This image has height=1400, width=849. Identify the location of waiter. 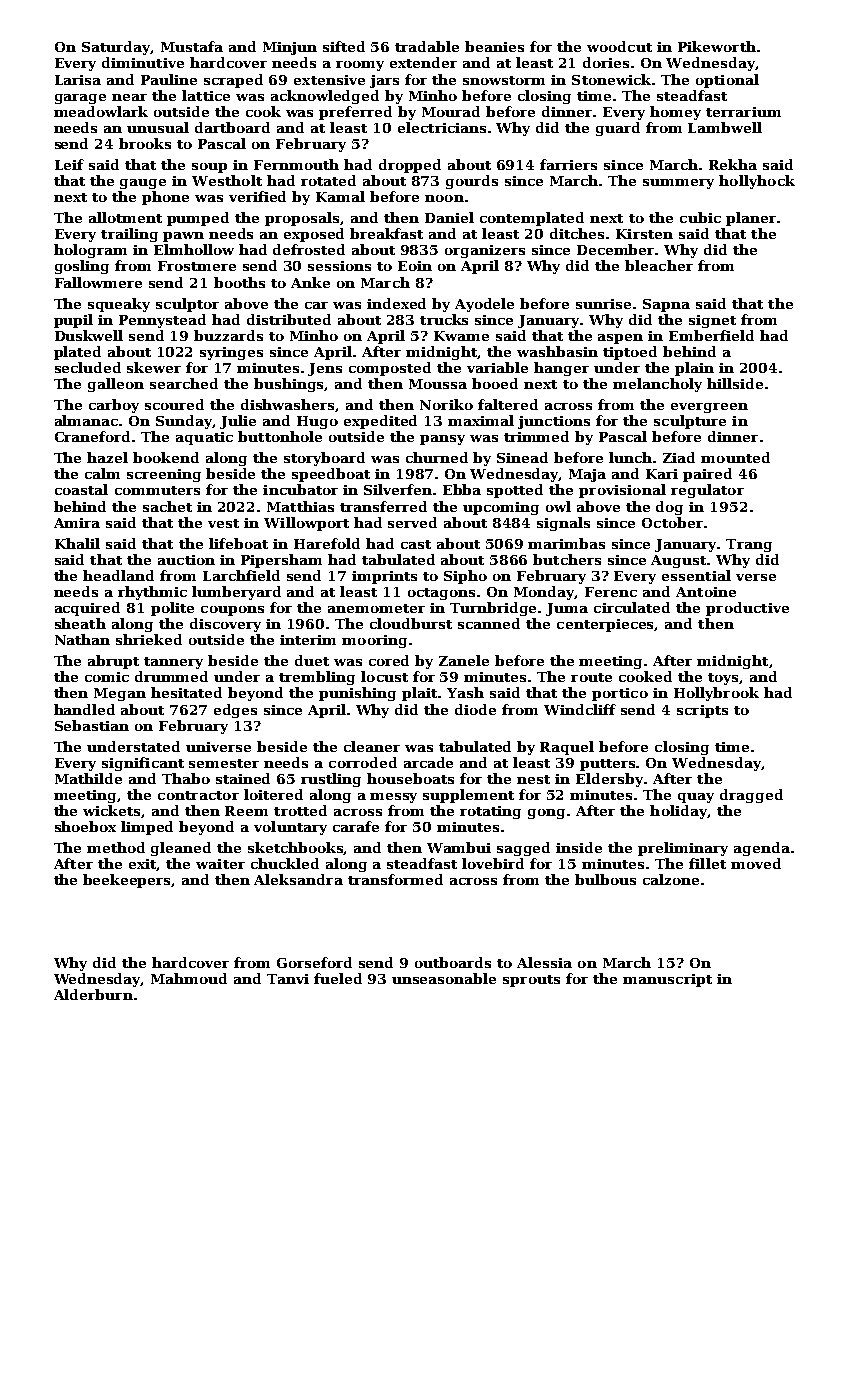
(220, 864).
